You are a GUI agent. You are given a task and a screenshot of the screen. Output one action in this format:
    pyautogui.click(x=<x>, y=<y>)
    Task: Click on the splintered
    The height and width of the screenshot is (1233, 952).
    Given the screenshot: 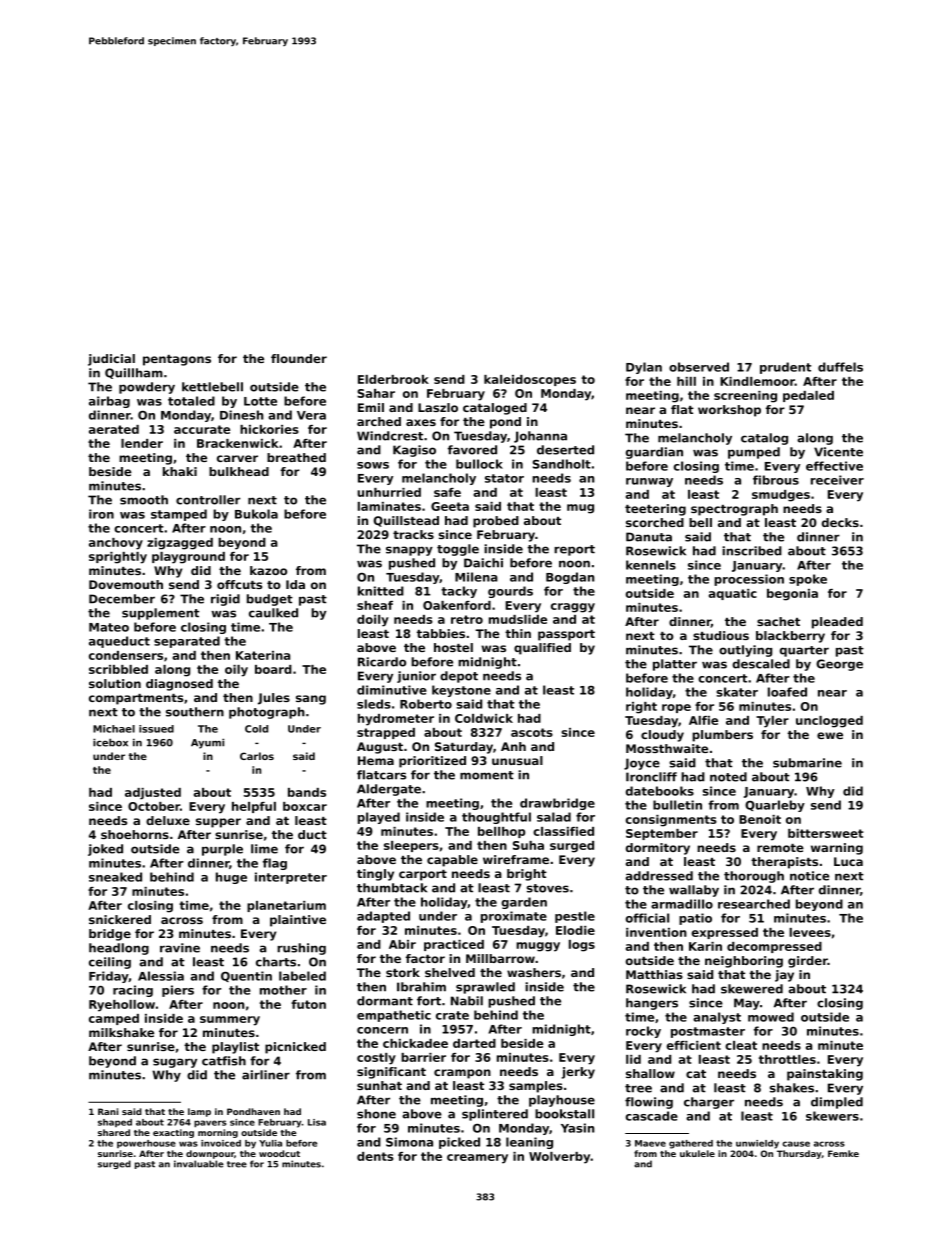 What is the action you would take?
    pyautogui.click(x=495, y=1115)
